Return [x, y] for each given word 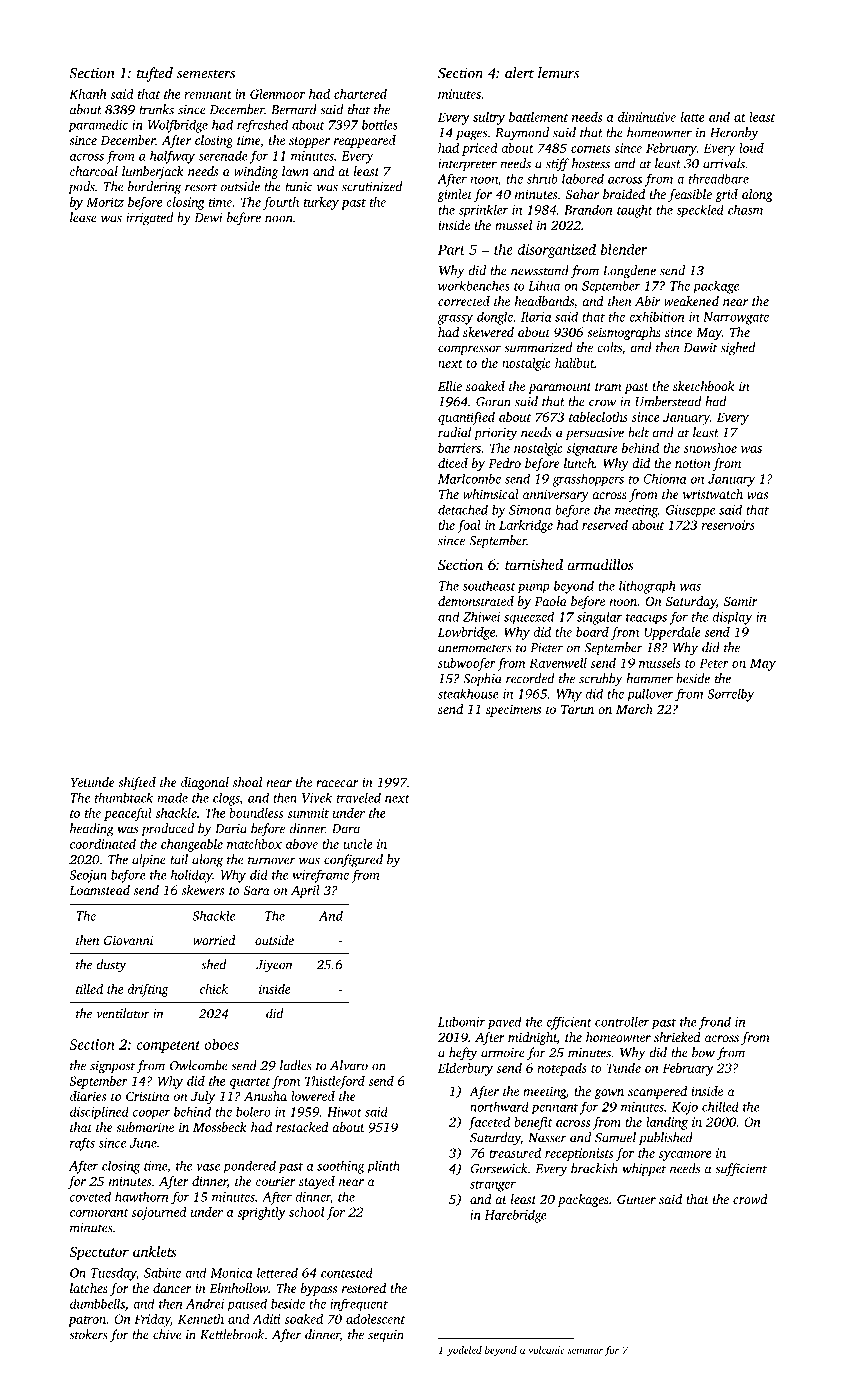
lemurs [558, 73]
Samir [741, 601]
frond [715, 1023]
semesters [206, 74]
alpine [149, 860]
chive [167, 1334]
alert [519, 73]
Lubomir [461, 1021]
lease [83, 217]
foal [469, 526]
